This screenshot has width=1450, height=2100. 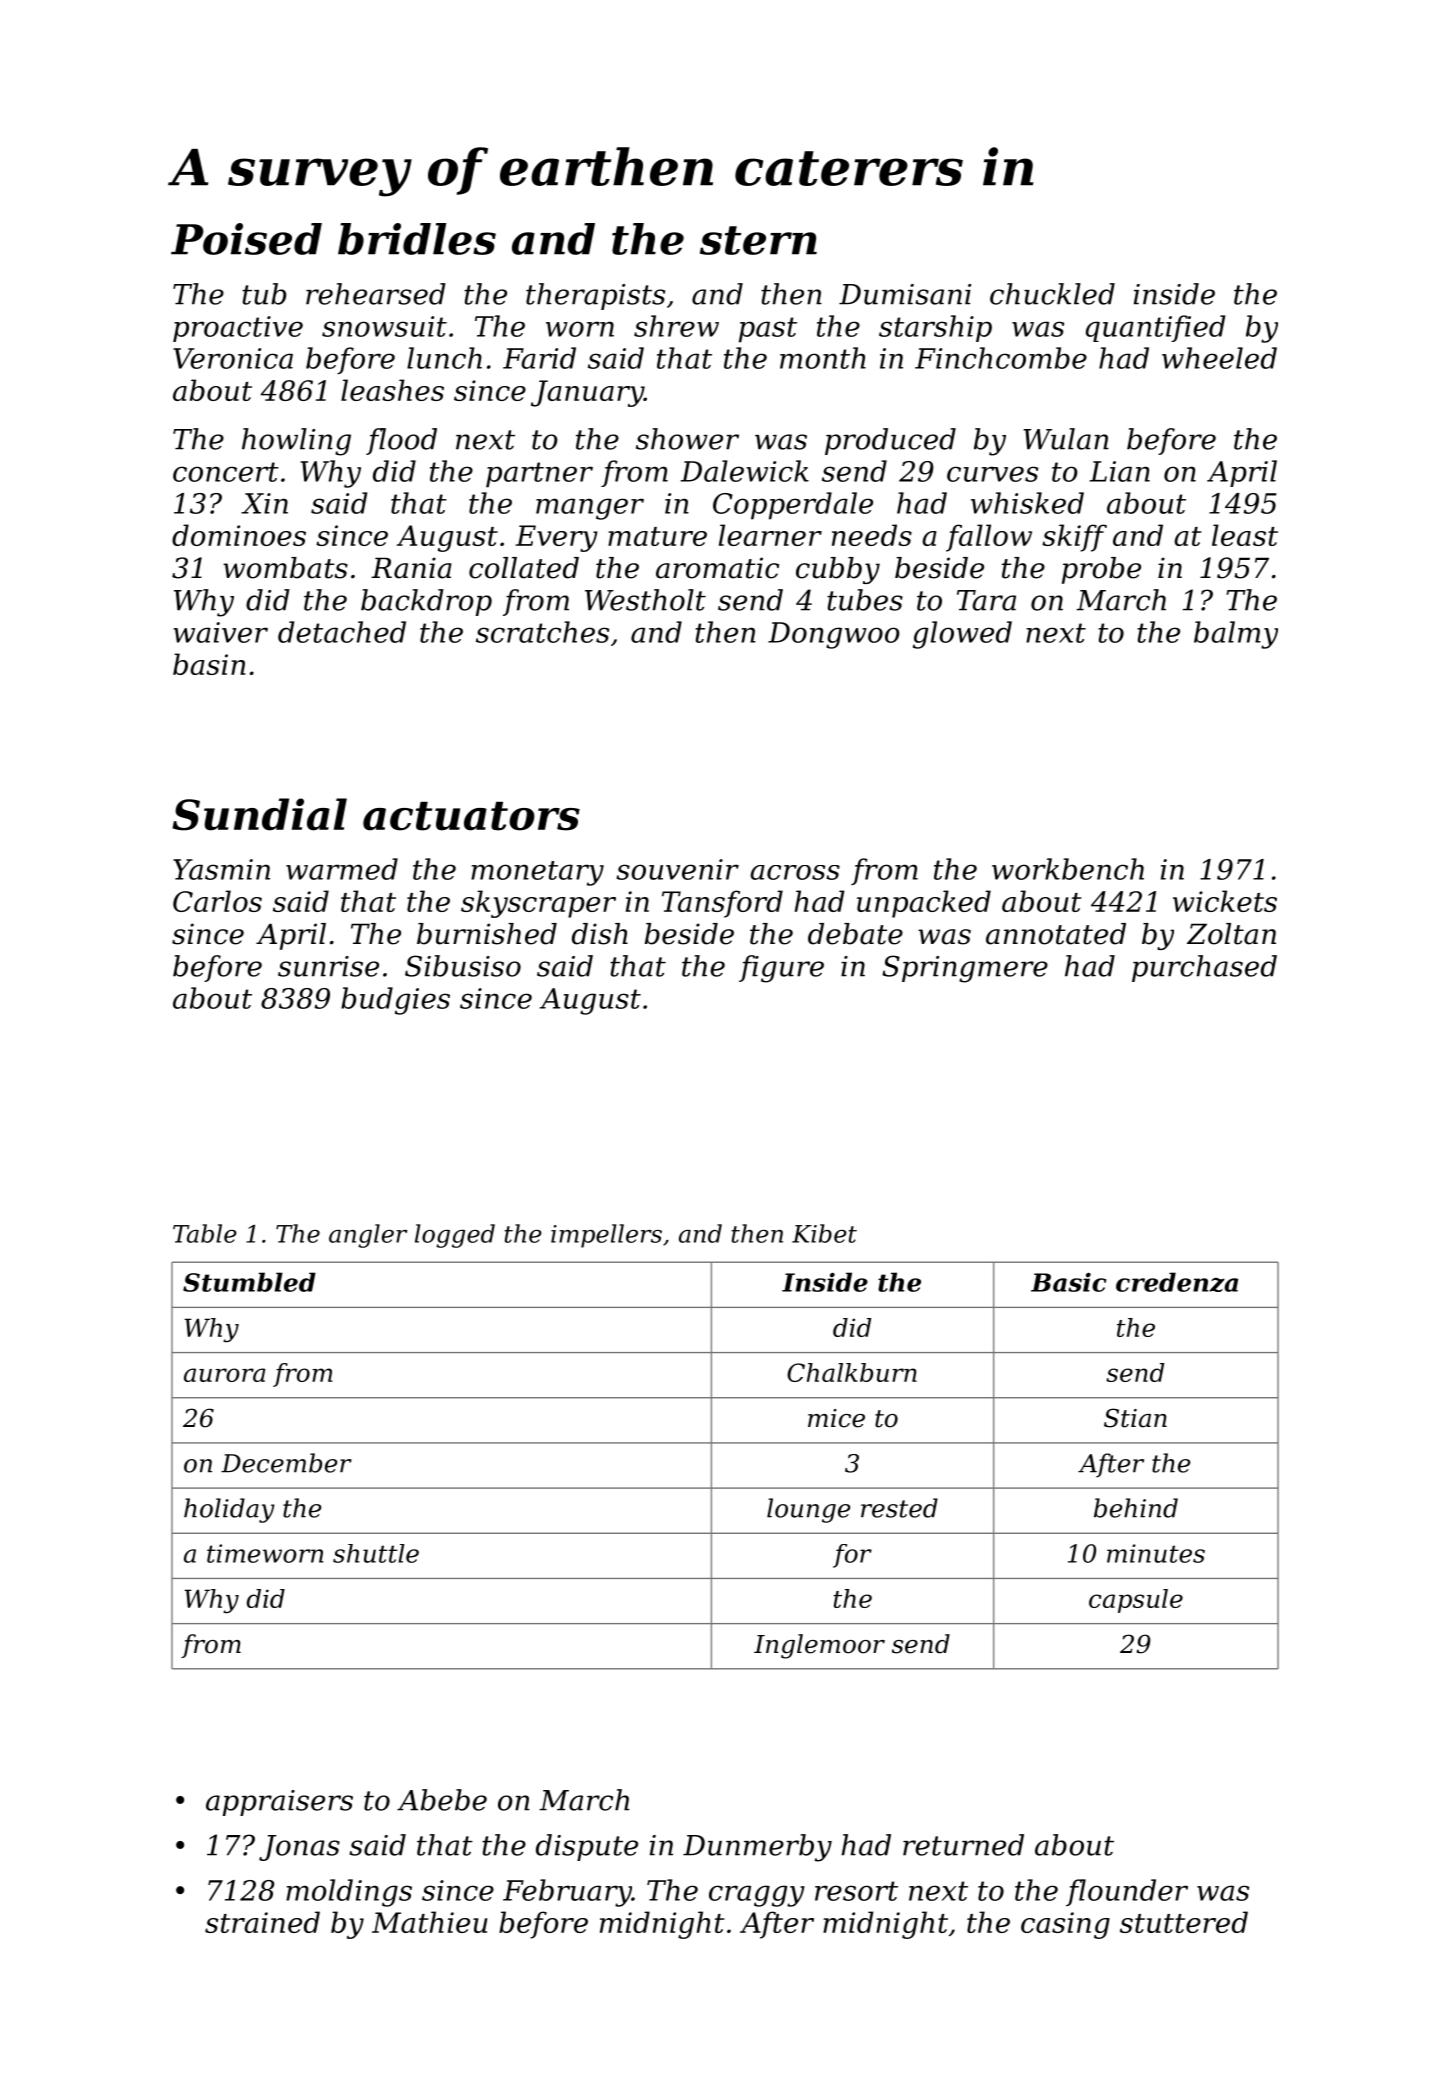 I want to click on actuators, so click(x=471, y=816).
